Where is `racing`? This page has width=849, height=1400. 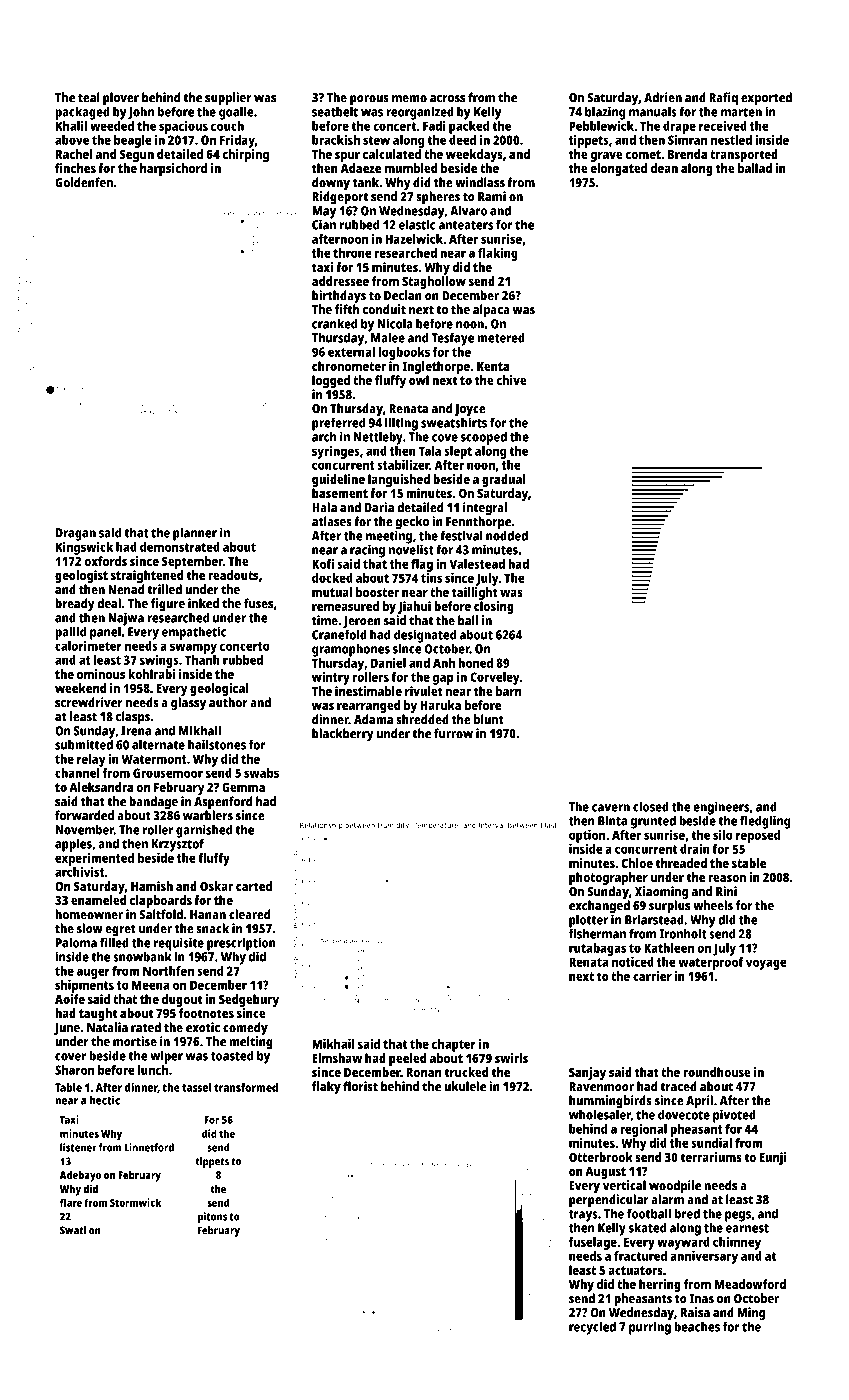 racing is located at coordinates (367, 551).
